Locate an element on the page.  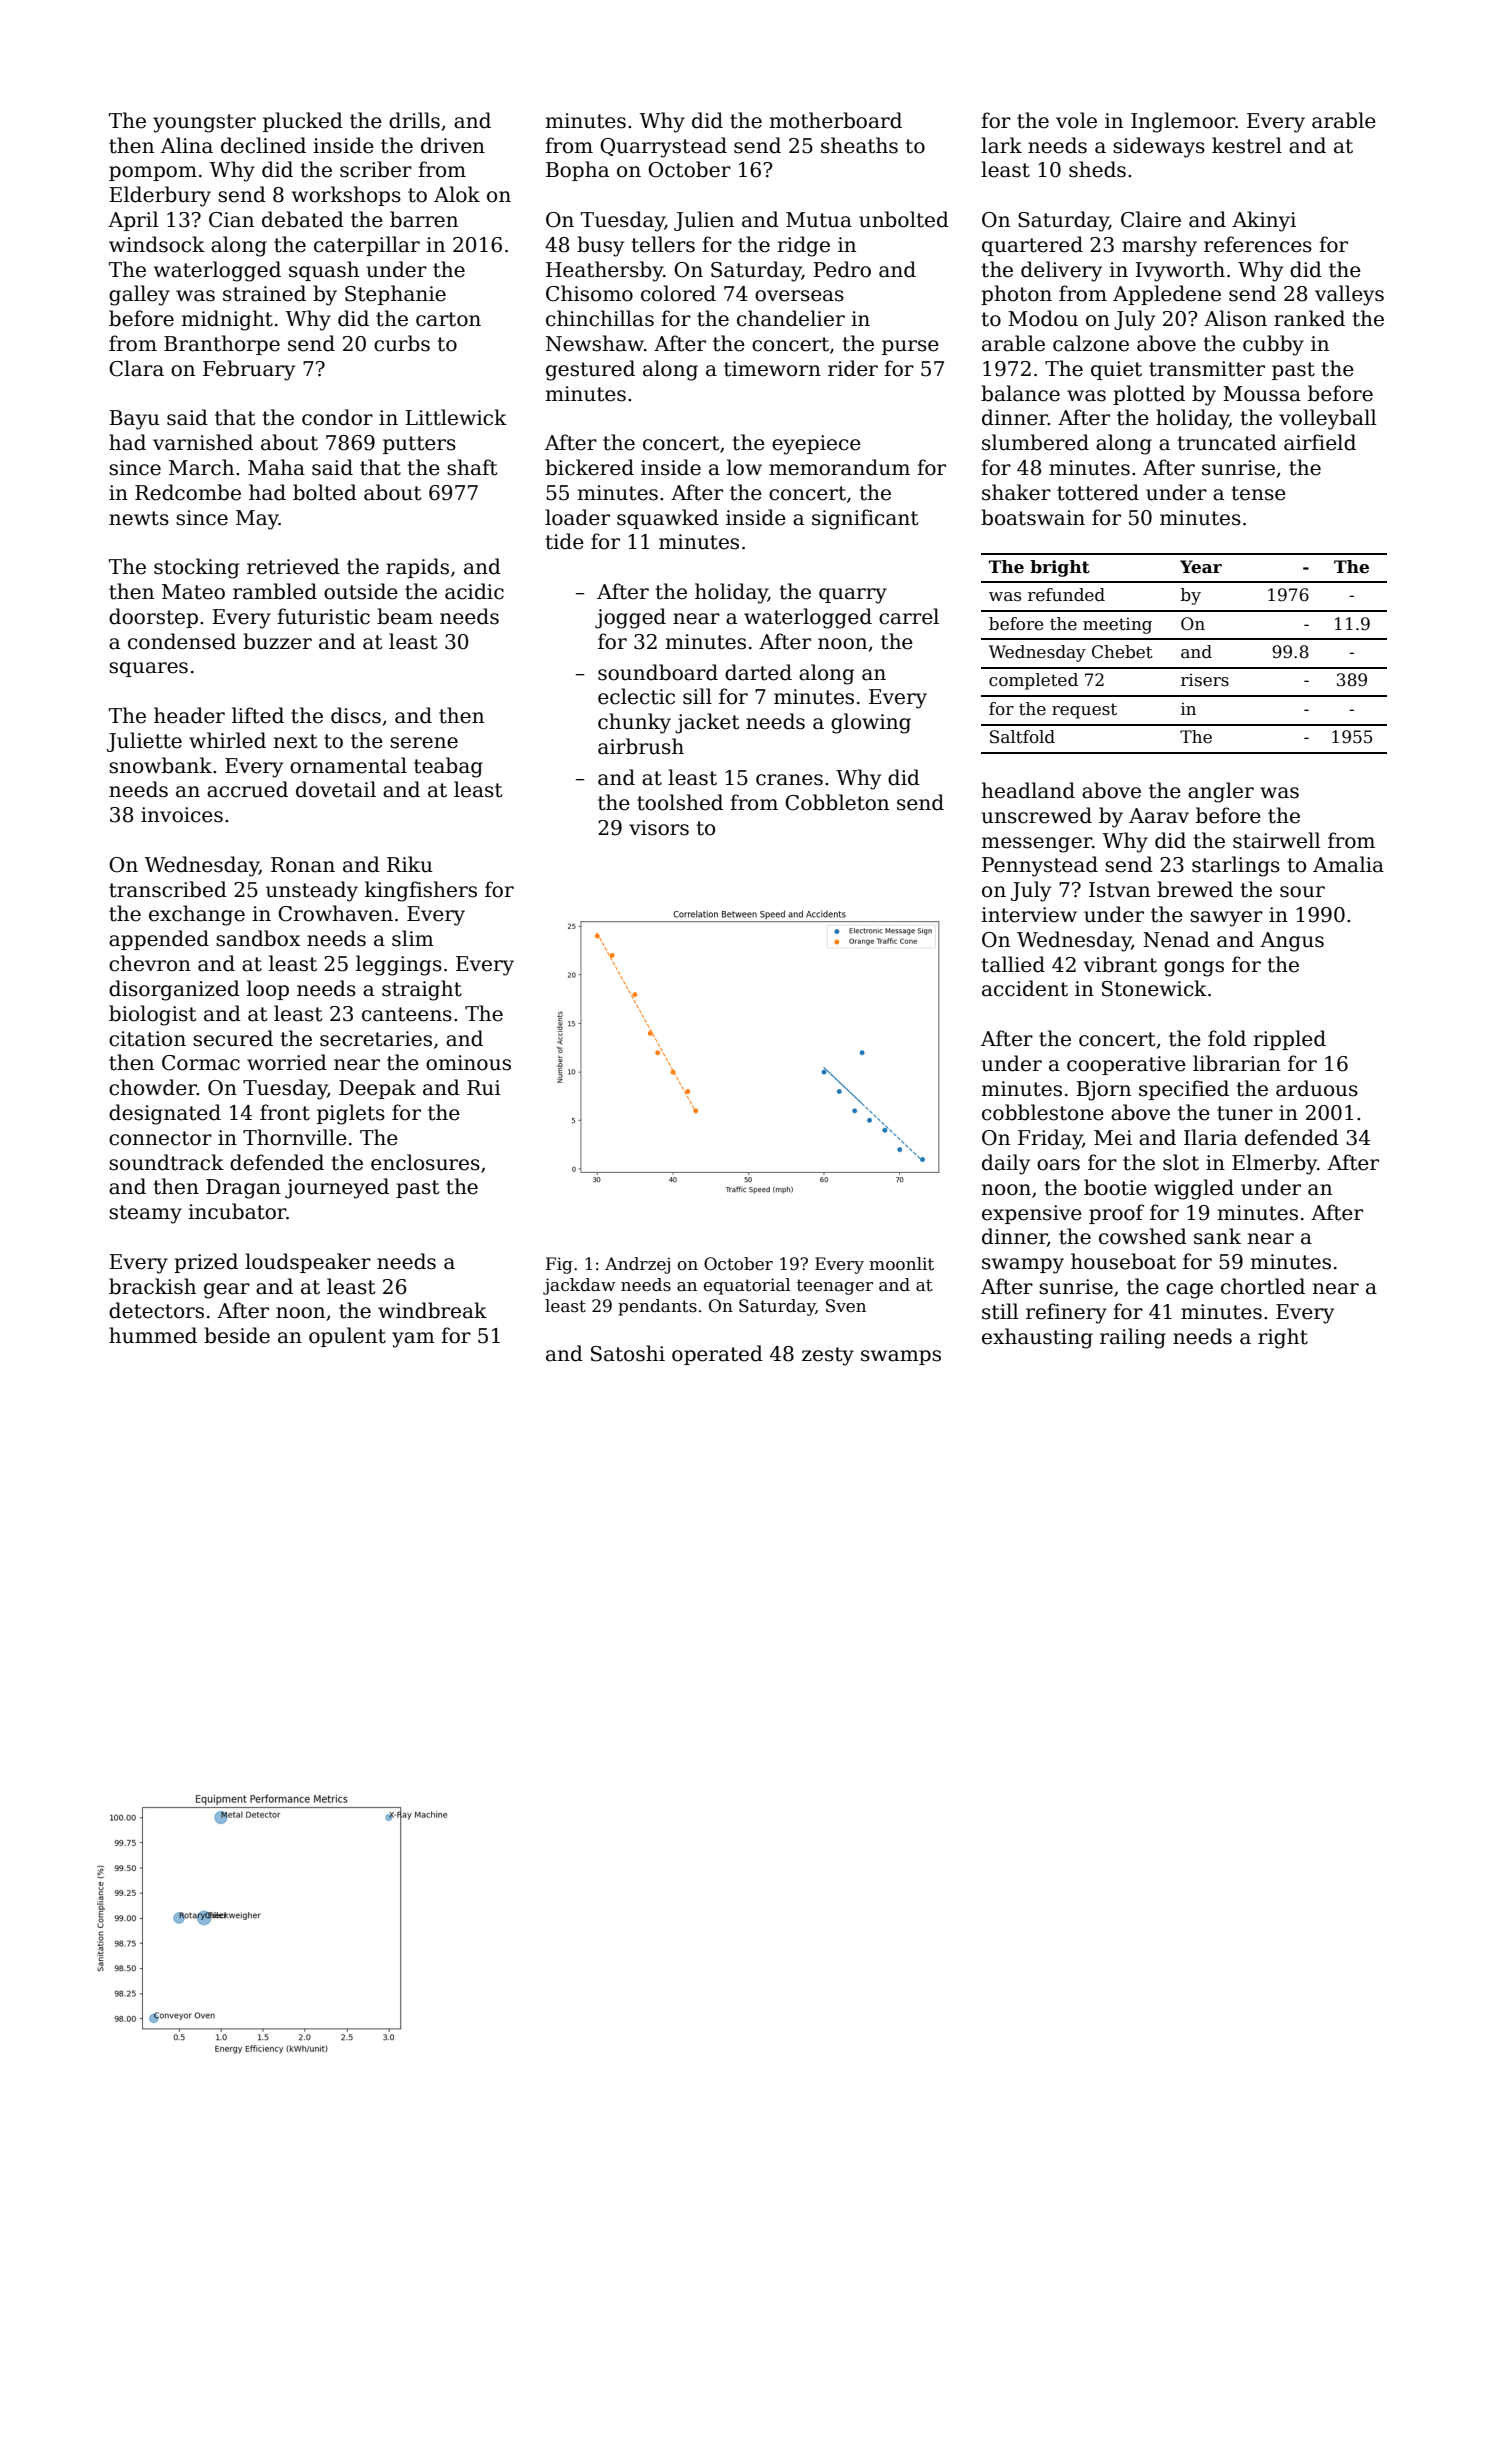
Crowhaven is located at coordinates (335, 913).
